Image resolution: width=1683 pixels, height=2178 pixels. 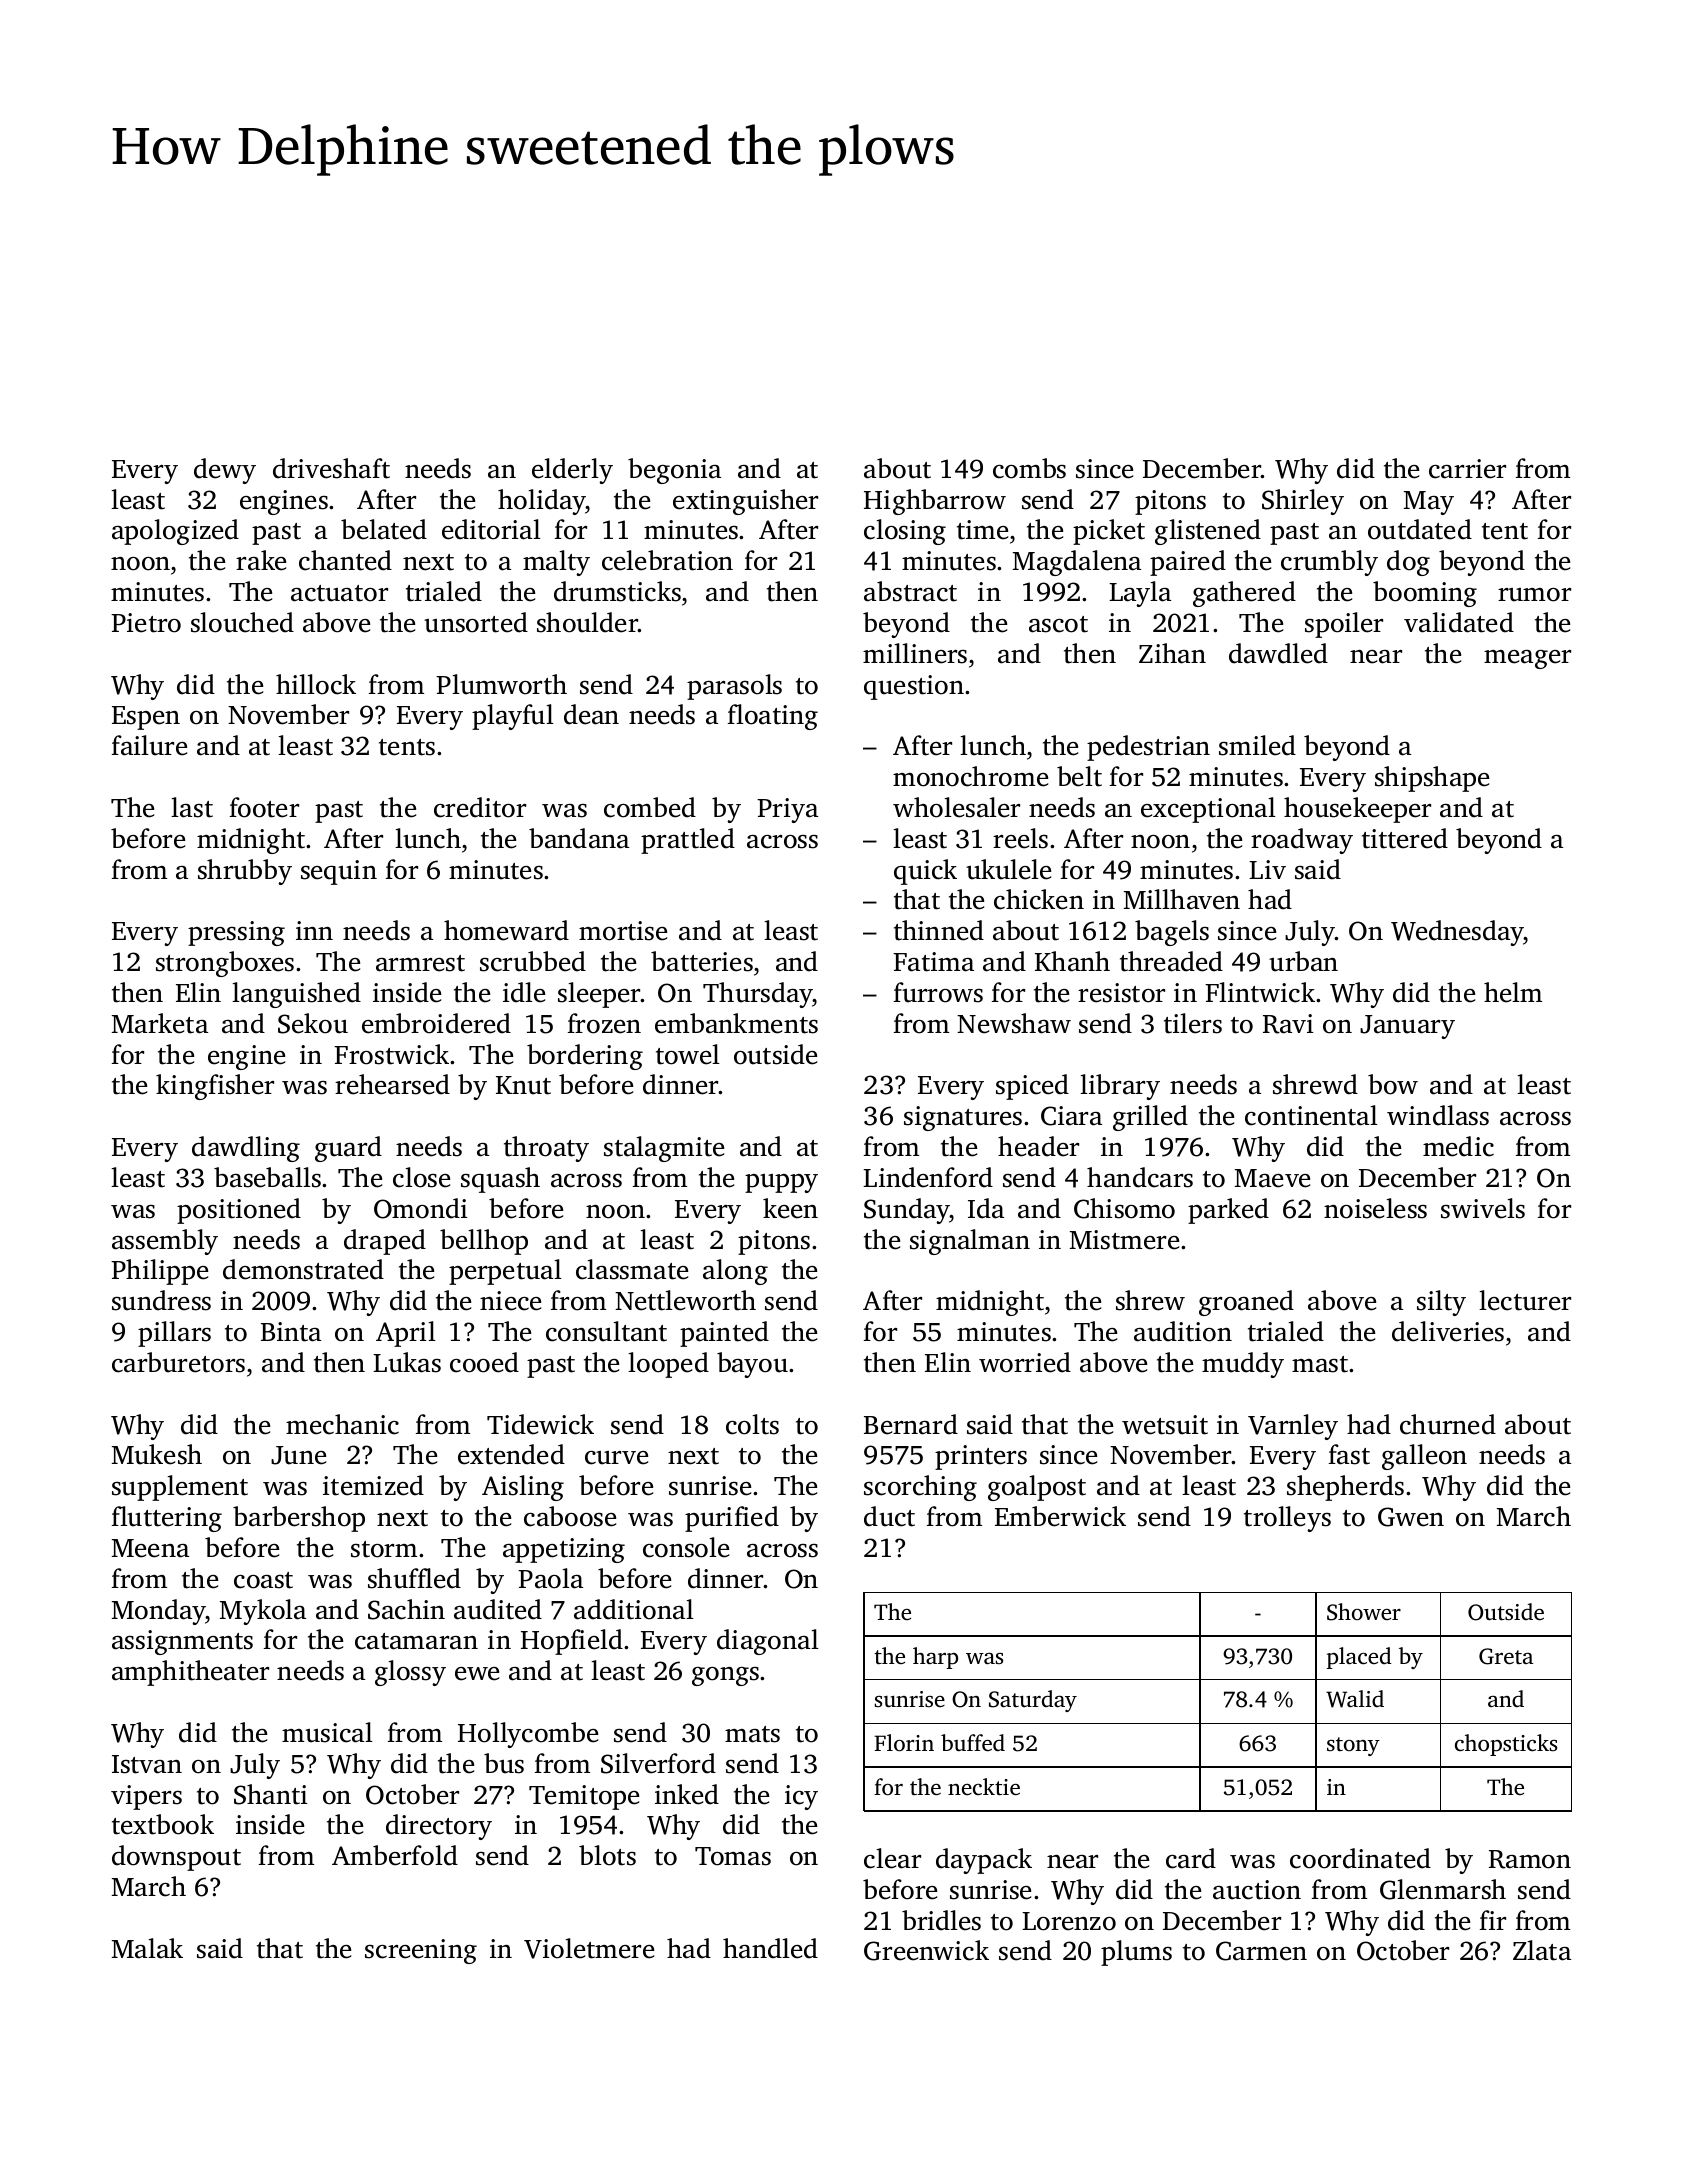 What do you see at coordinates (1443, 1889) in the document?
I see `Glenmarsh` at bounding box center [1443, 1889].
